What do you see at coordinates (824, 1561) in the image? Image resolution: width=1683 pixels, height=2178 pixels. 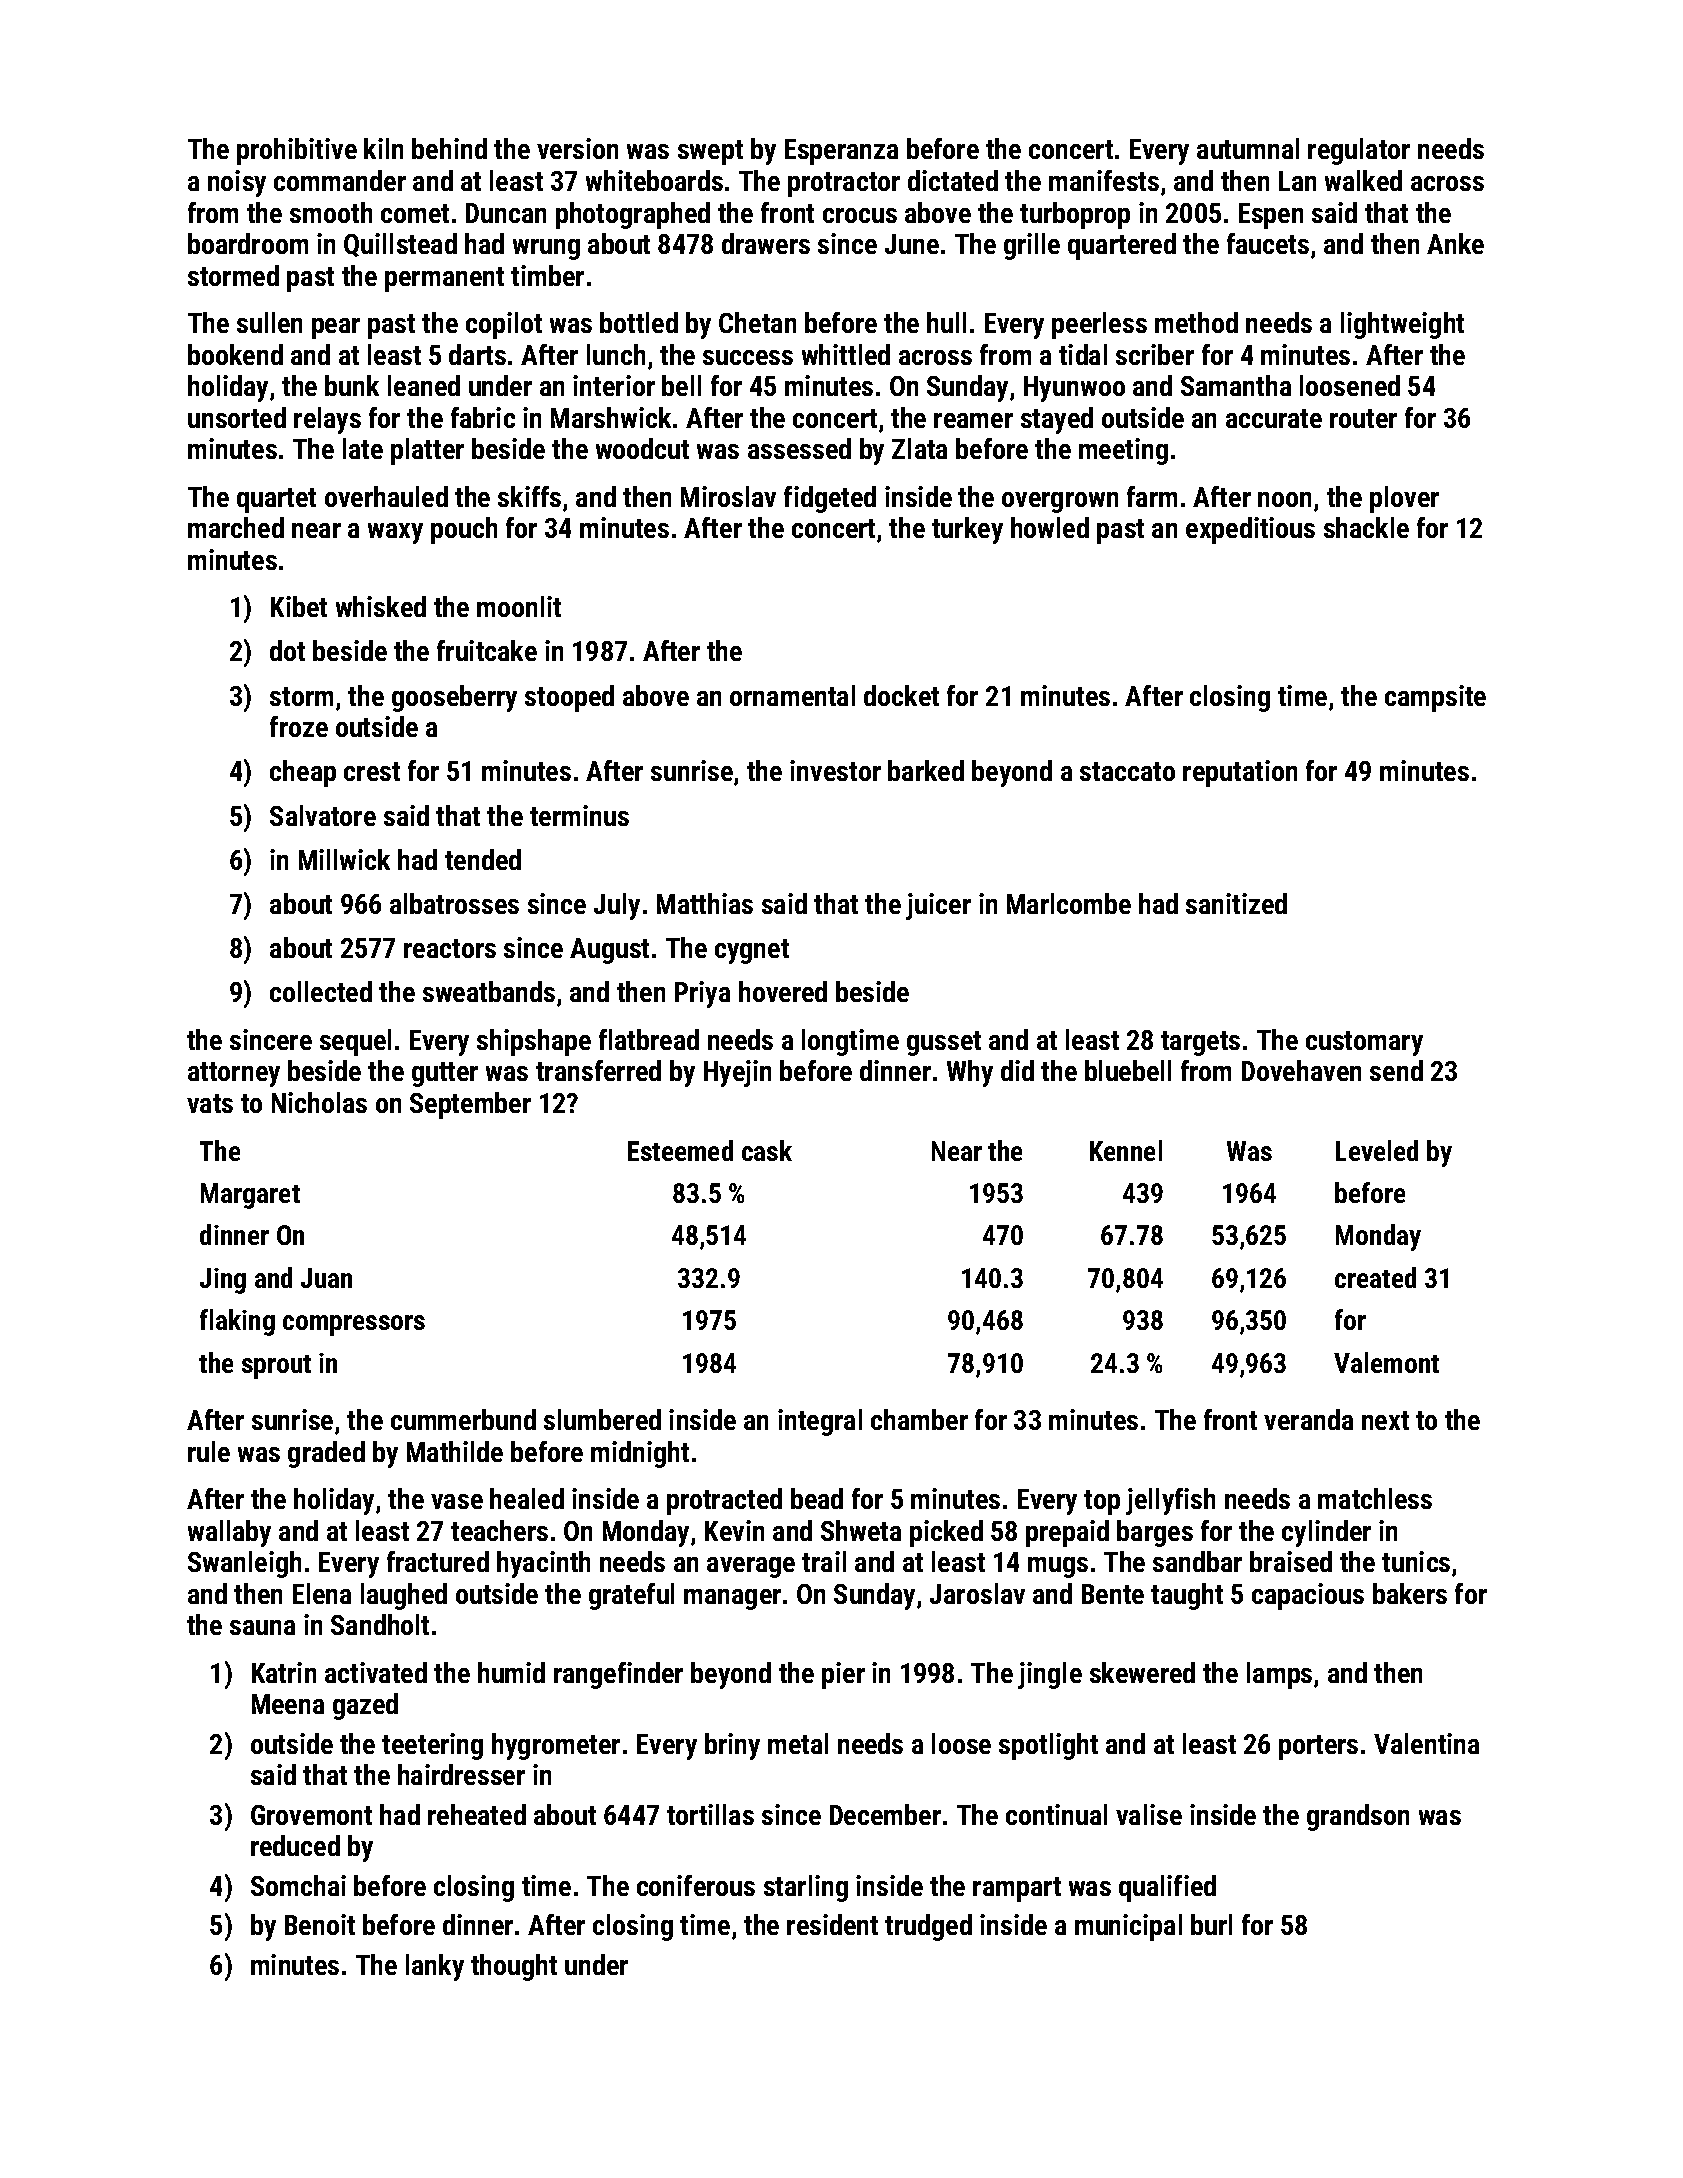 I see `trail` at bounding box center [824, 1561].
